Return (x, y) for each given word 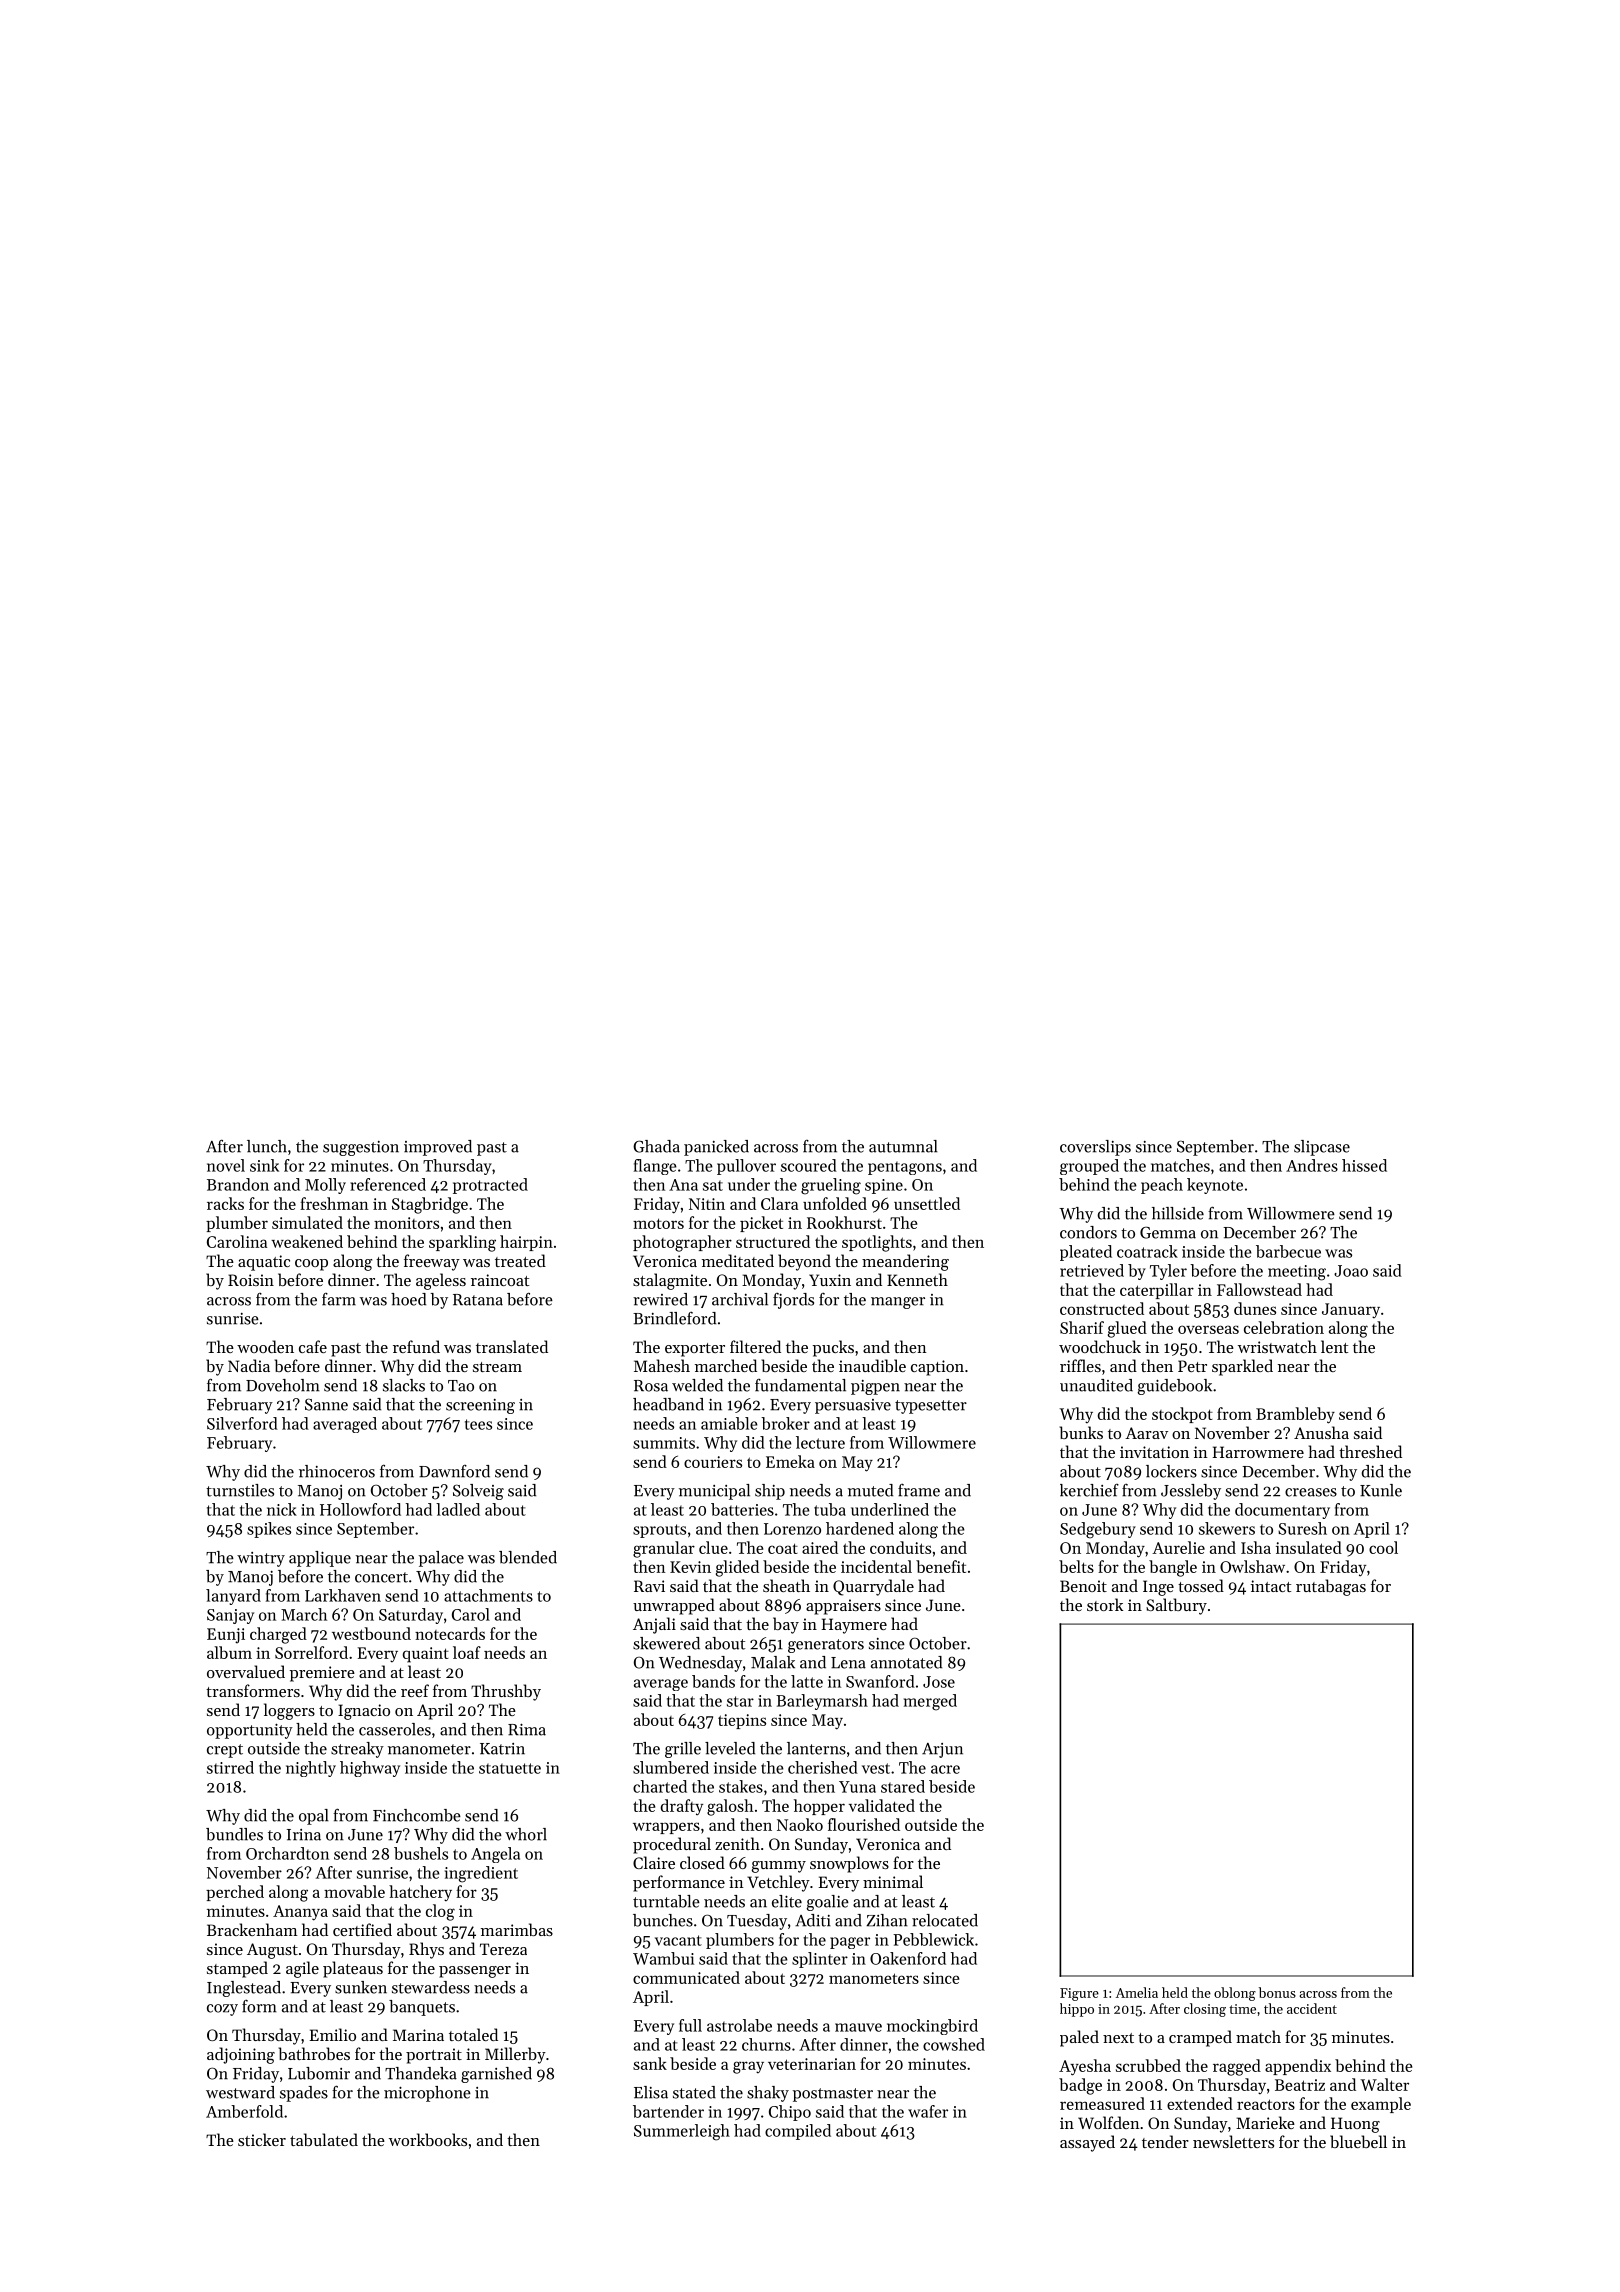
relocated (945, 1920)
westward (240, 2092)
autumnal (903, 1146)
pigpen (875, 1387)
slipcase (1322, 1148)
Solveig (478, 1492)
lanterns (816, 1748)
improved (438, 1148)
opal (314, 1817)
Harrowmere (1258, 1452)
